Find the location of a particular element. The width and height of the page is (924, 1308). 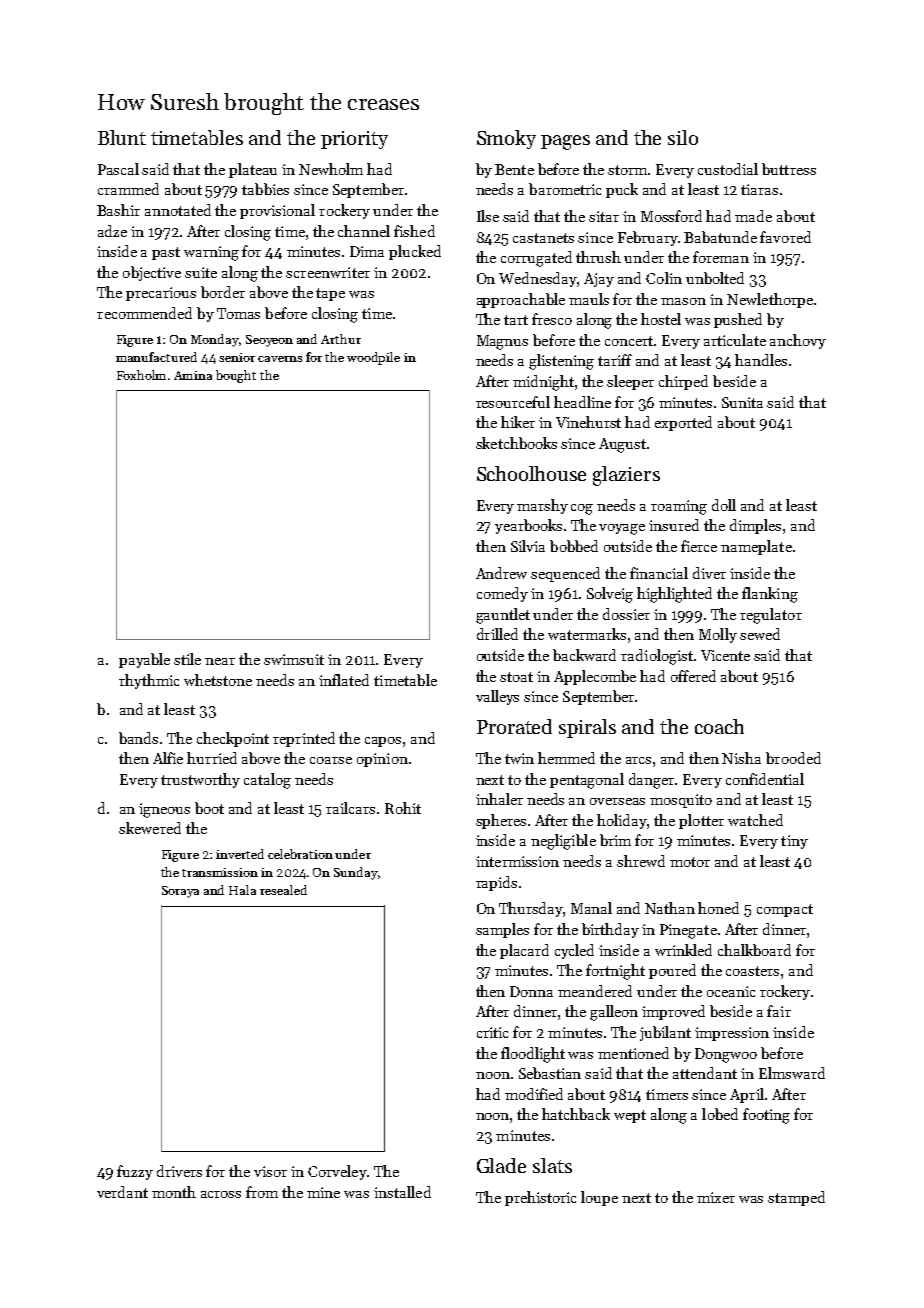

dimples is located at coordinates (755, 526).
